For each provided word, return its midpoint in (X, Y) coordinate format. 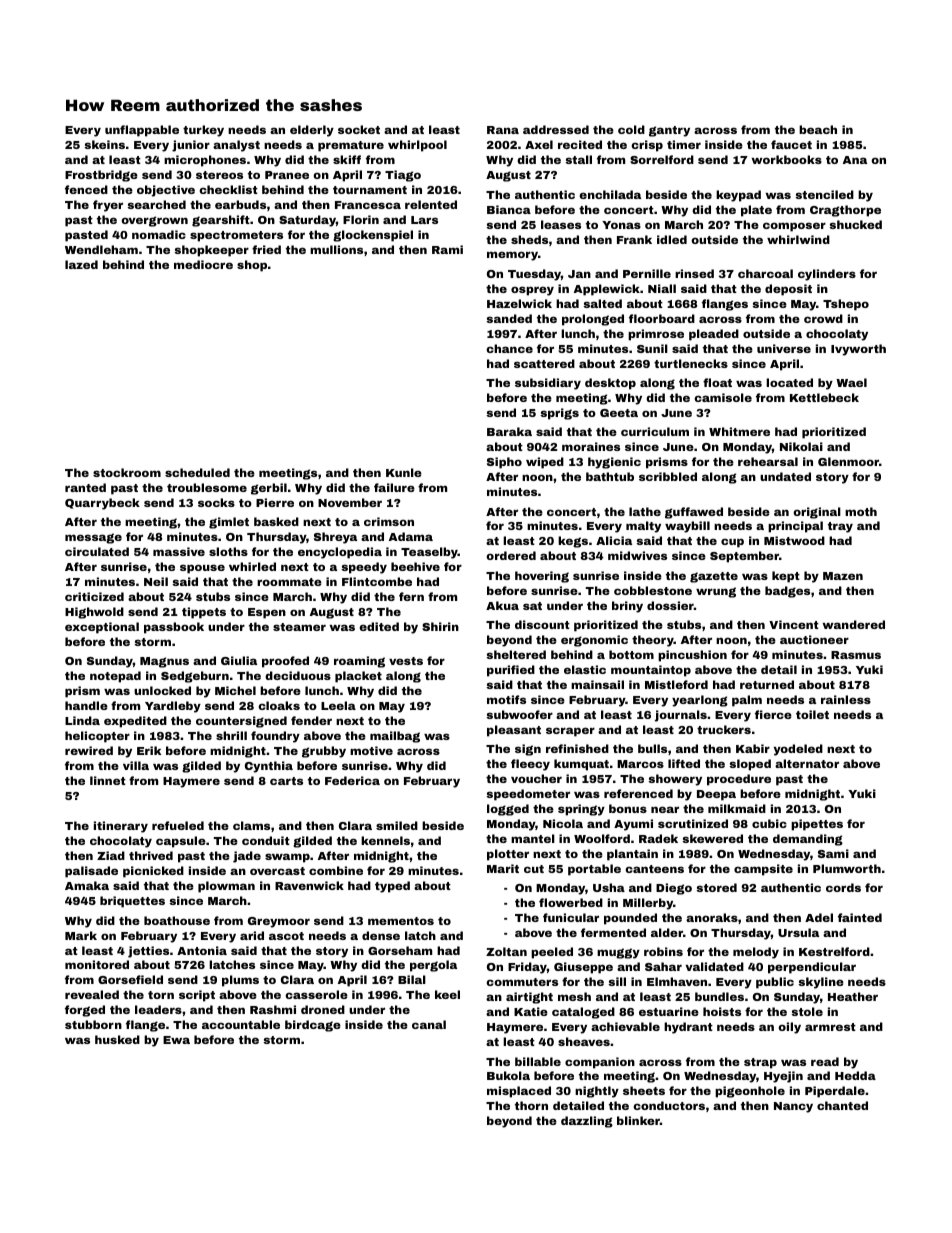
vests (406, 661)
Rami (447, 249)
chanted (842, 1105)
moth (861, 511)
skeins (104, 144)
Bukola (508, 1075)
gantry (669, 131)
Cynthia (269, 767)
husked (117, 1039)
